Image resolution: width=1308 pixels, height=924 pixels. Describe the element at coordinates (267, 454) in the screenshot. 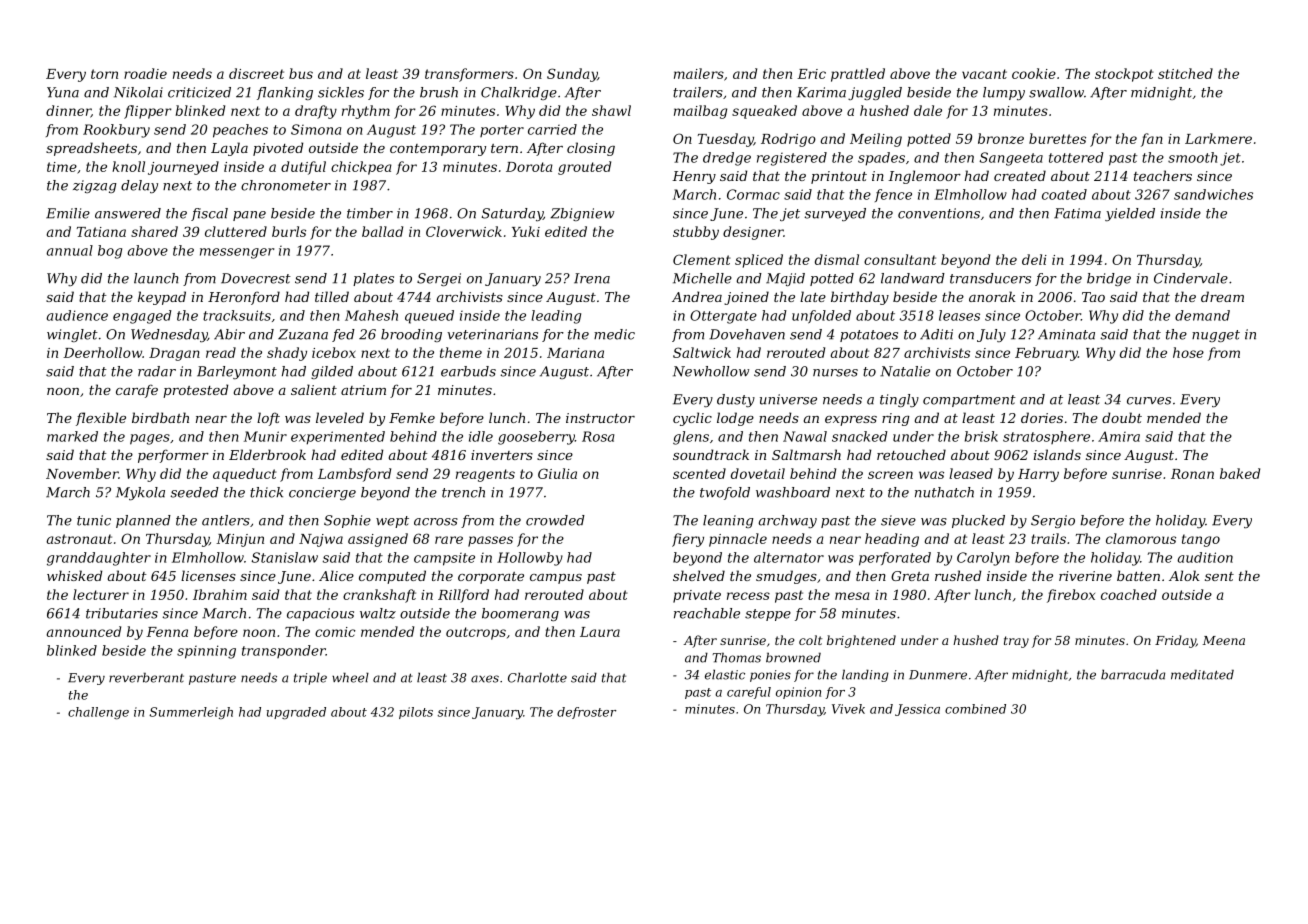

I see `Elderbrook` at that location.
